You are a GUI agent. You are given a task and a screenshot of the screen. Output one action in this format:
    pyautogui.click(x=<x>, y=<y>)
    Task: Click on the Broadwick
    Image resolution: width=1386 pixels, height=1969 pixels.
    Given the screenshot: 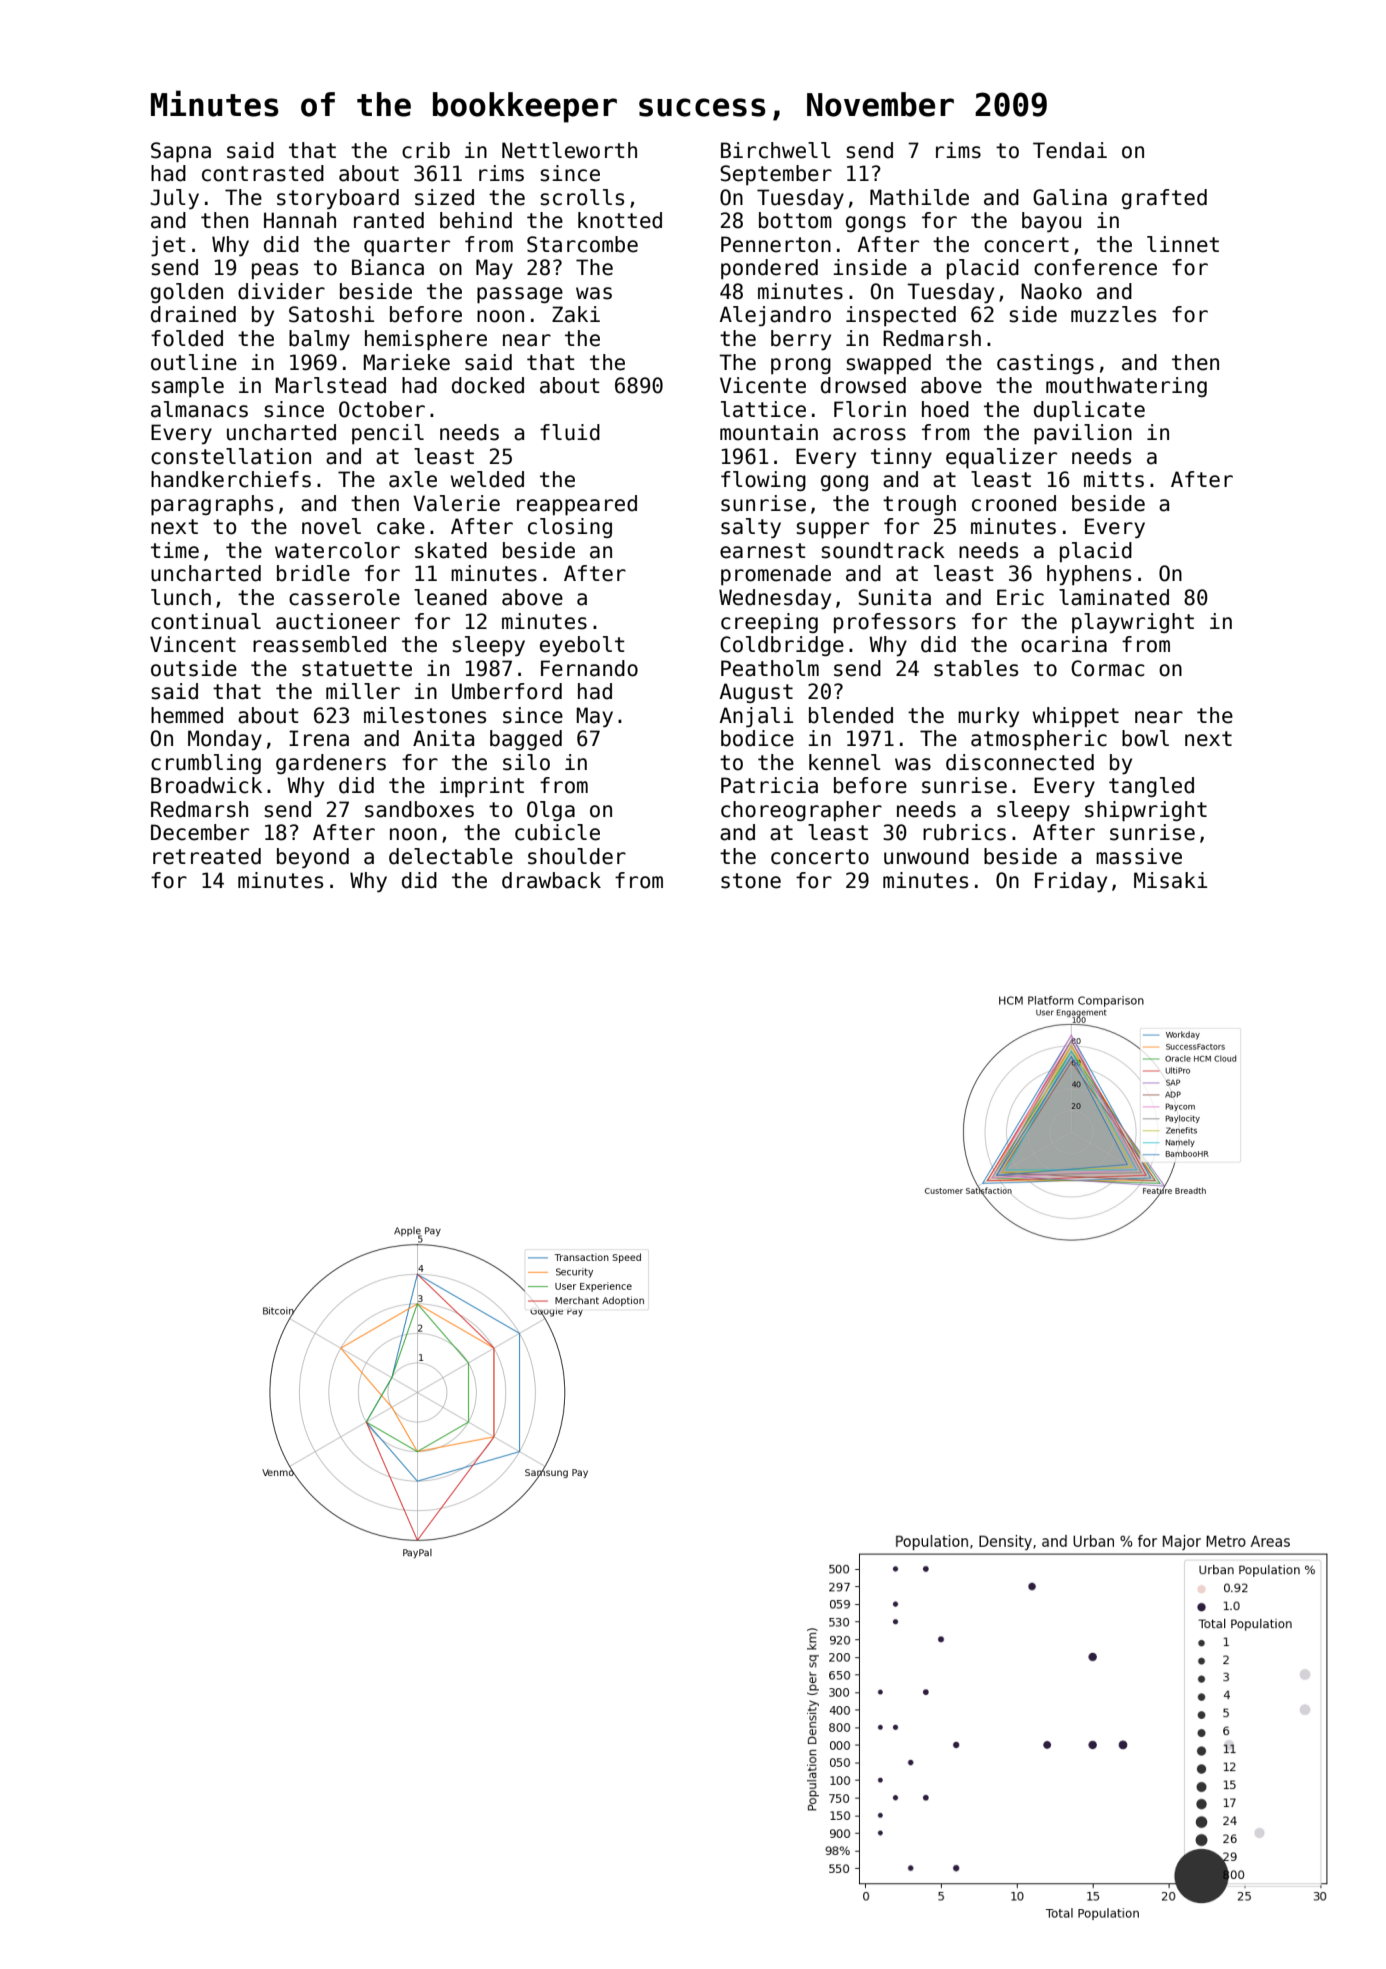 What is the action you would take?
    pyautogui.click(x=206, y=785)
